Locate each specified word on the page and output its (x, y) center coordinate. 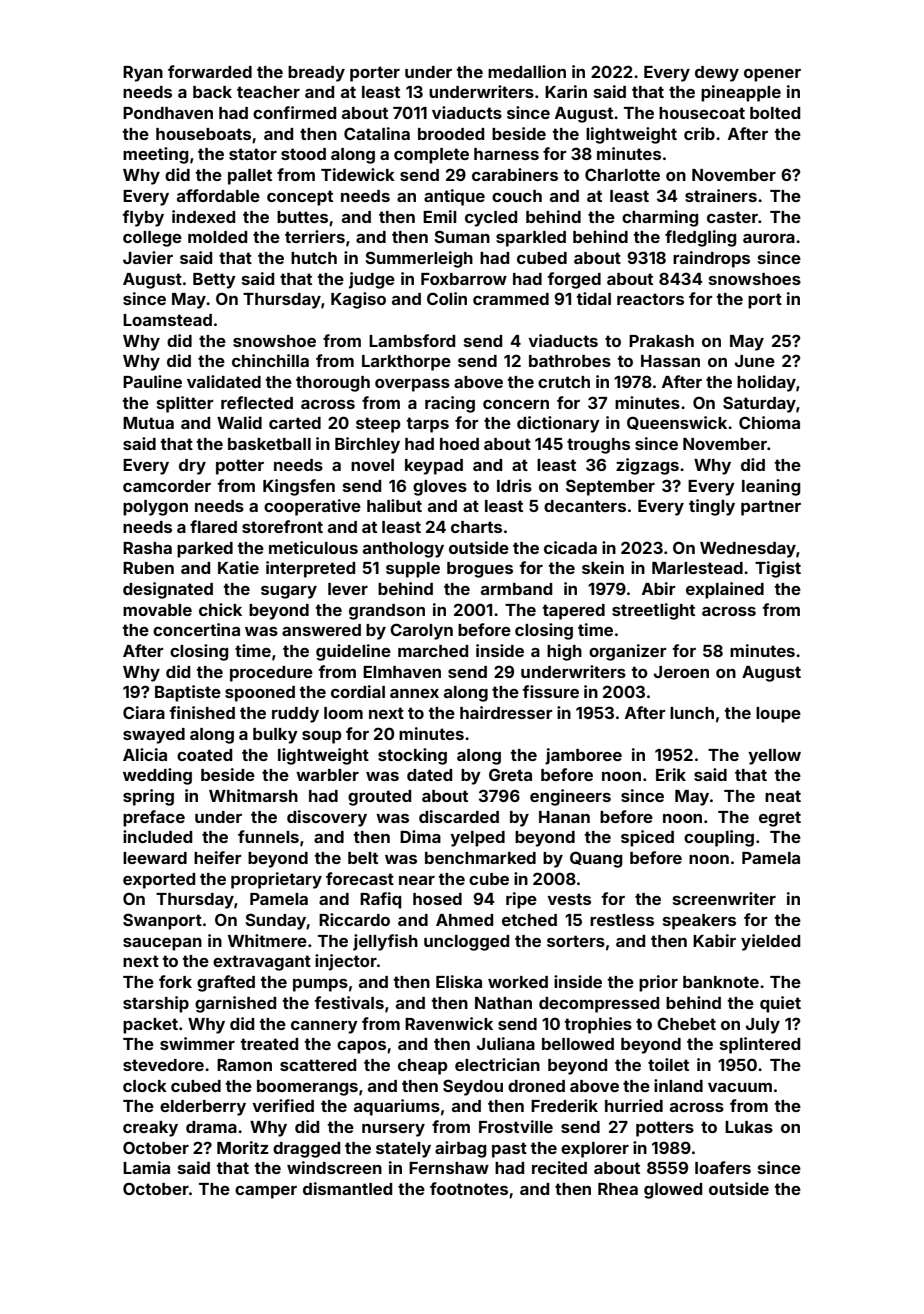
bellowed (578, 1044)
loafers (723, 1167)
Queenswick (677, 423)
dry (192, 467)
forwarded (210, 71)
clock (145, 1086)
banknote (721, 982)
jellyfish (385, 942)
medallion (527, 71)
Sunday (276, 921)
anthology (403, 550)
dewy (717, 74)
